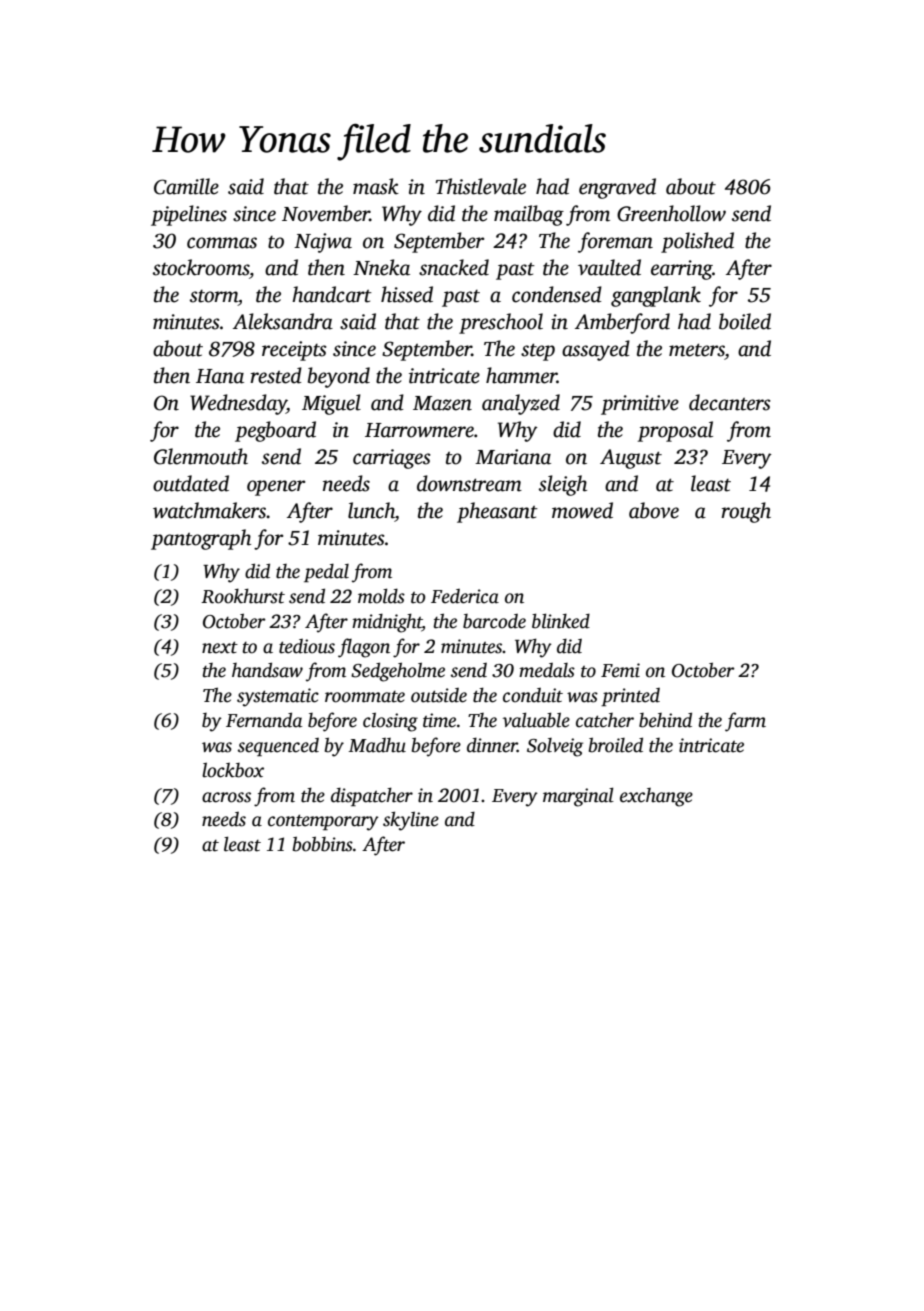 This screenshot has height=1311, width=924. I want to click on August, so click(631, 459).
